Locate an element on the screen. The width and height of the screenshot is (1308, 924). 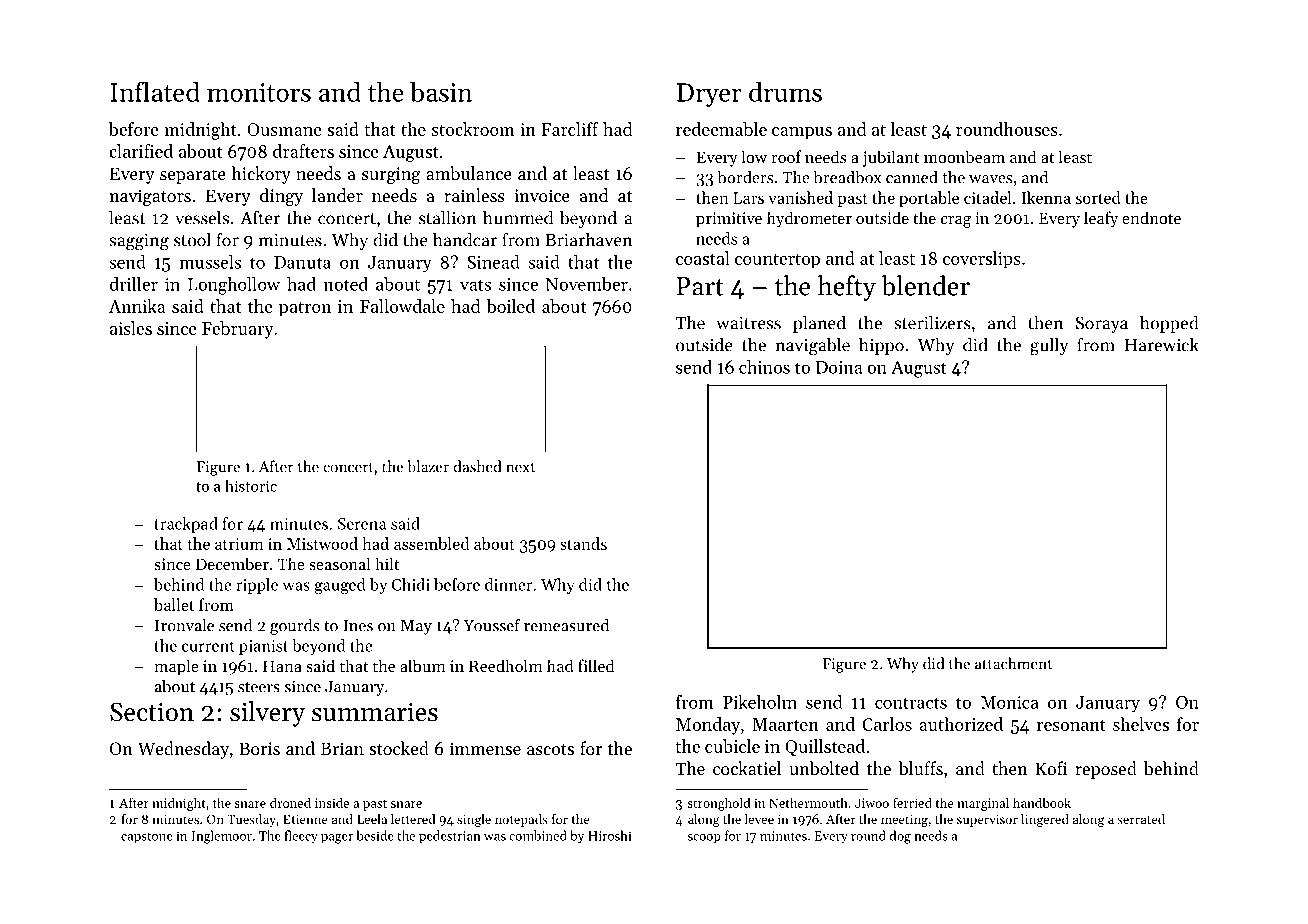
noted is located at coordinates (346, 284).
